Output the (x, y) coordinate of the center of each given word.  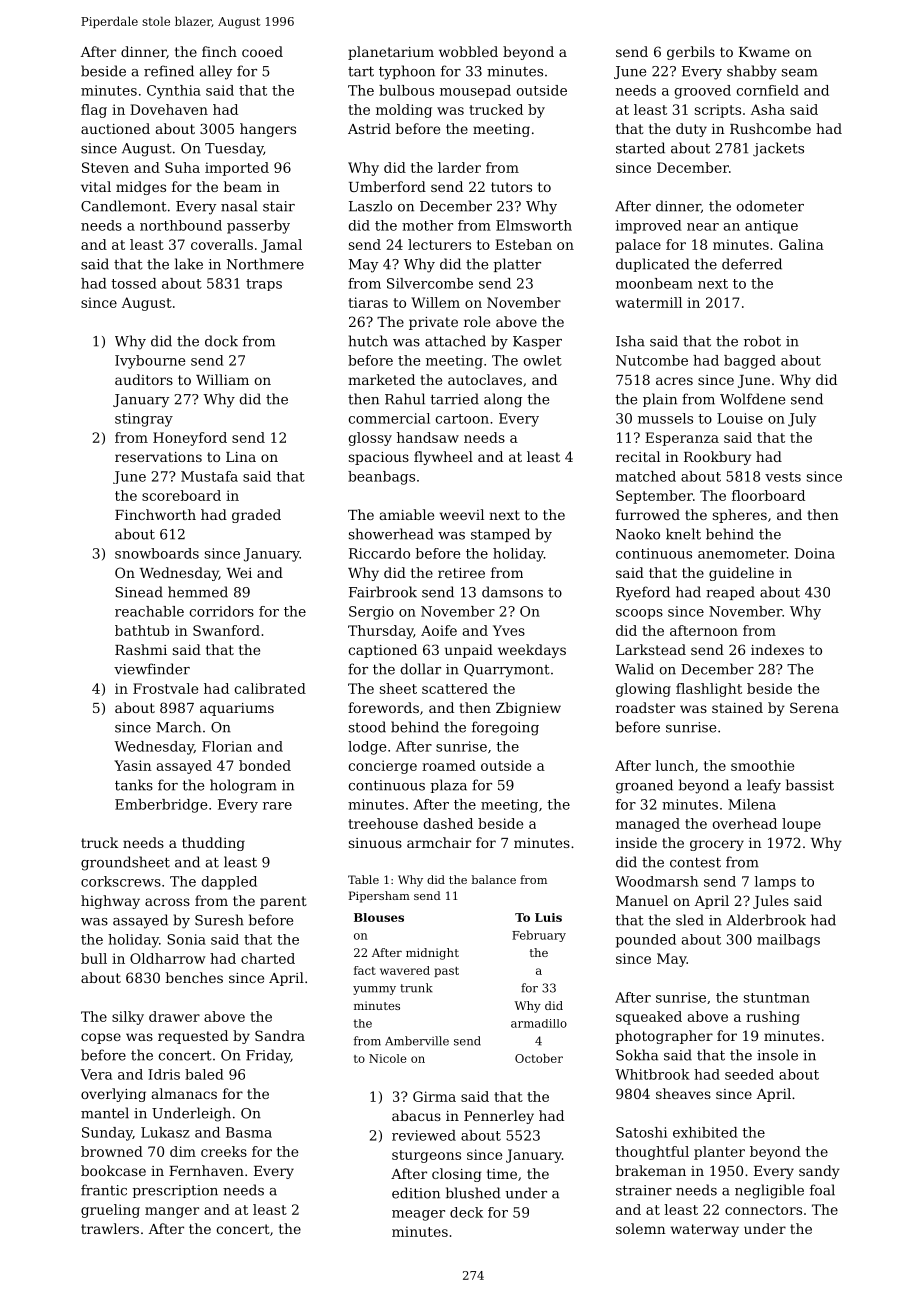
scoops (639, 614)
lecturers (439, 244)
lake (189, 264)
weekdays (532, 651)
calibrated (270, 688)
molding (404, 111)
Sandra (280, 1035)
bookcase (113, 1170)
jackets (778, 149)
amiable (407, 514)
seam (800, 73)
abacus (416, 1115)
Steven (105, 167)
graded (256, 516)
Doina (815, 553)
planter (719, 1153)
